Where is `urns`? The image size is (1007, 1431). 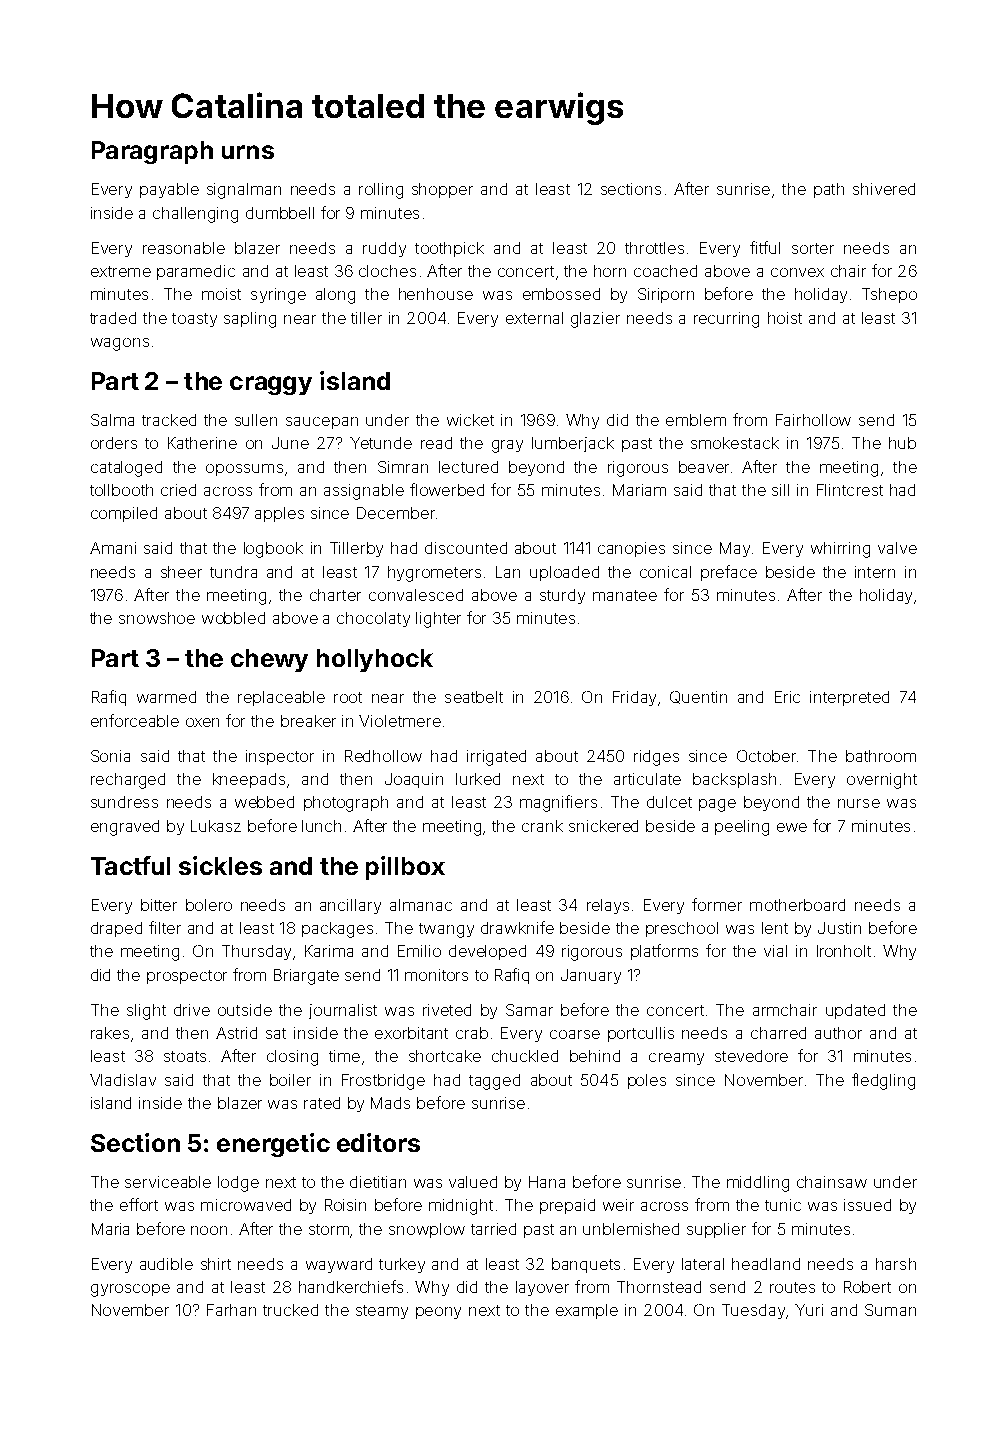 urns is located at coordinates (248, 152).
